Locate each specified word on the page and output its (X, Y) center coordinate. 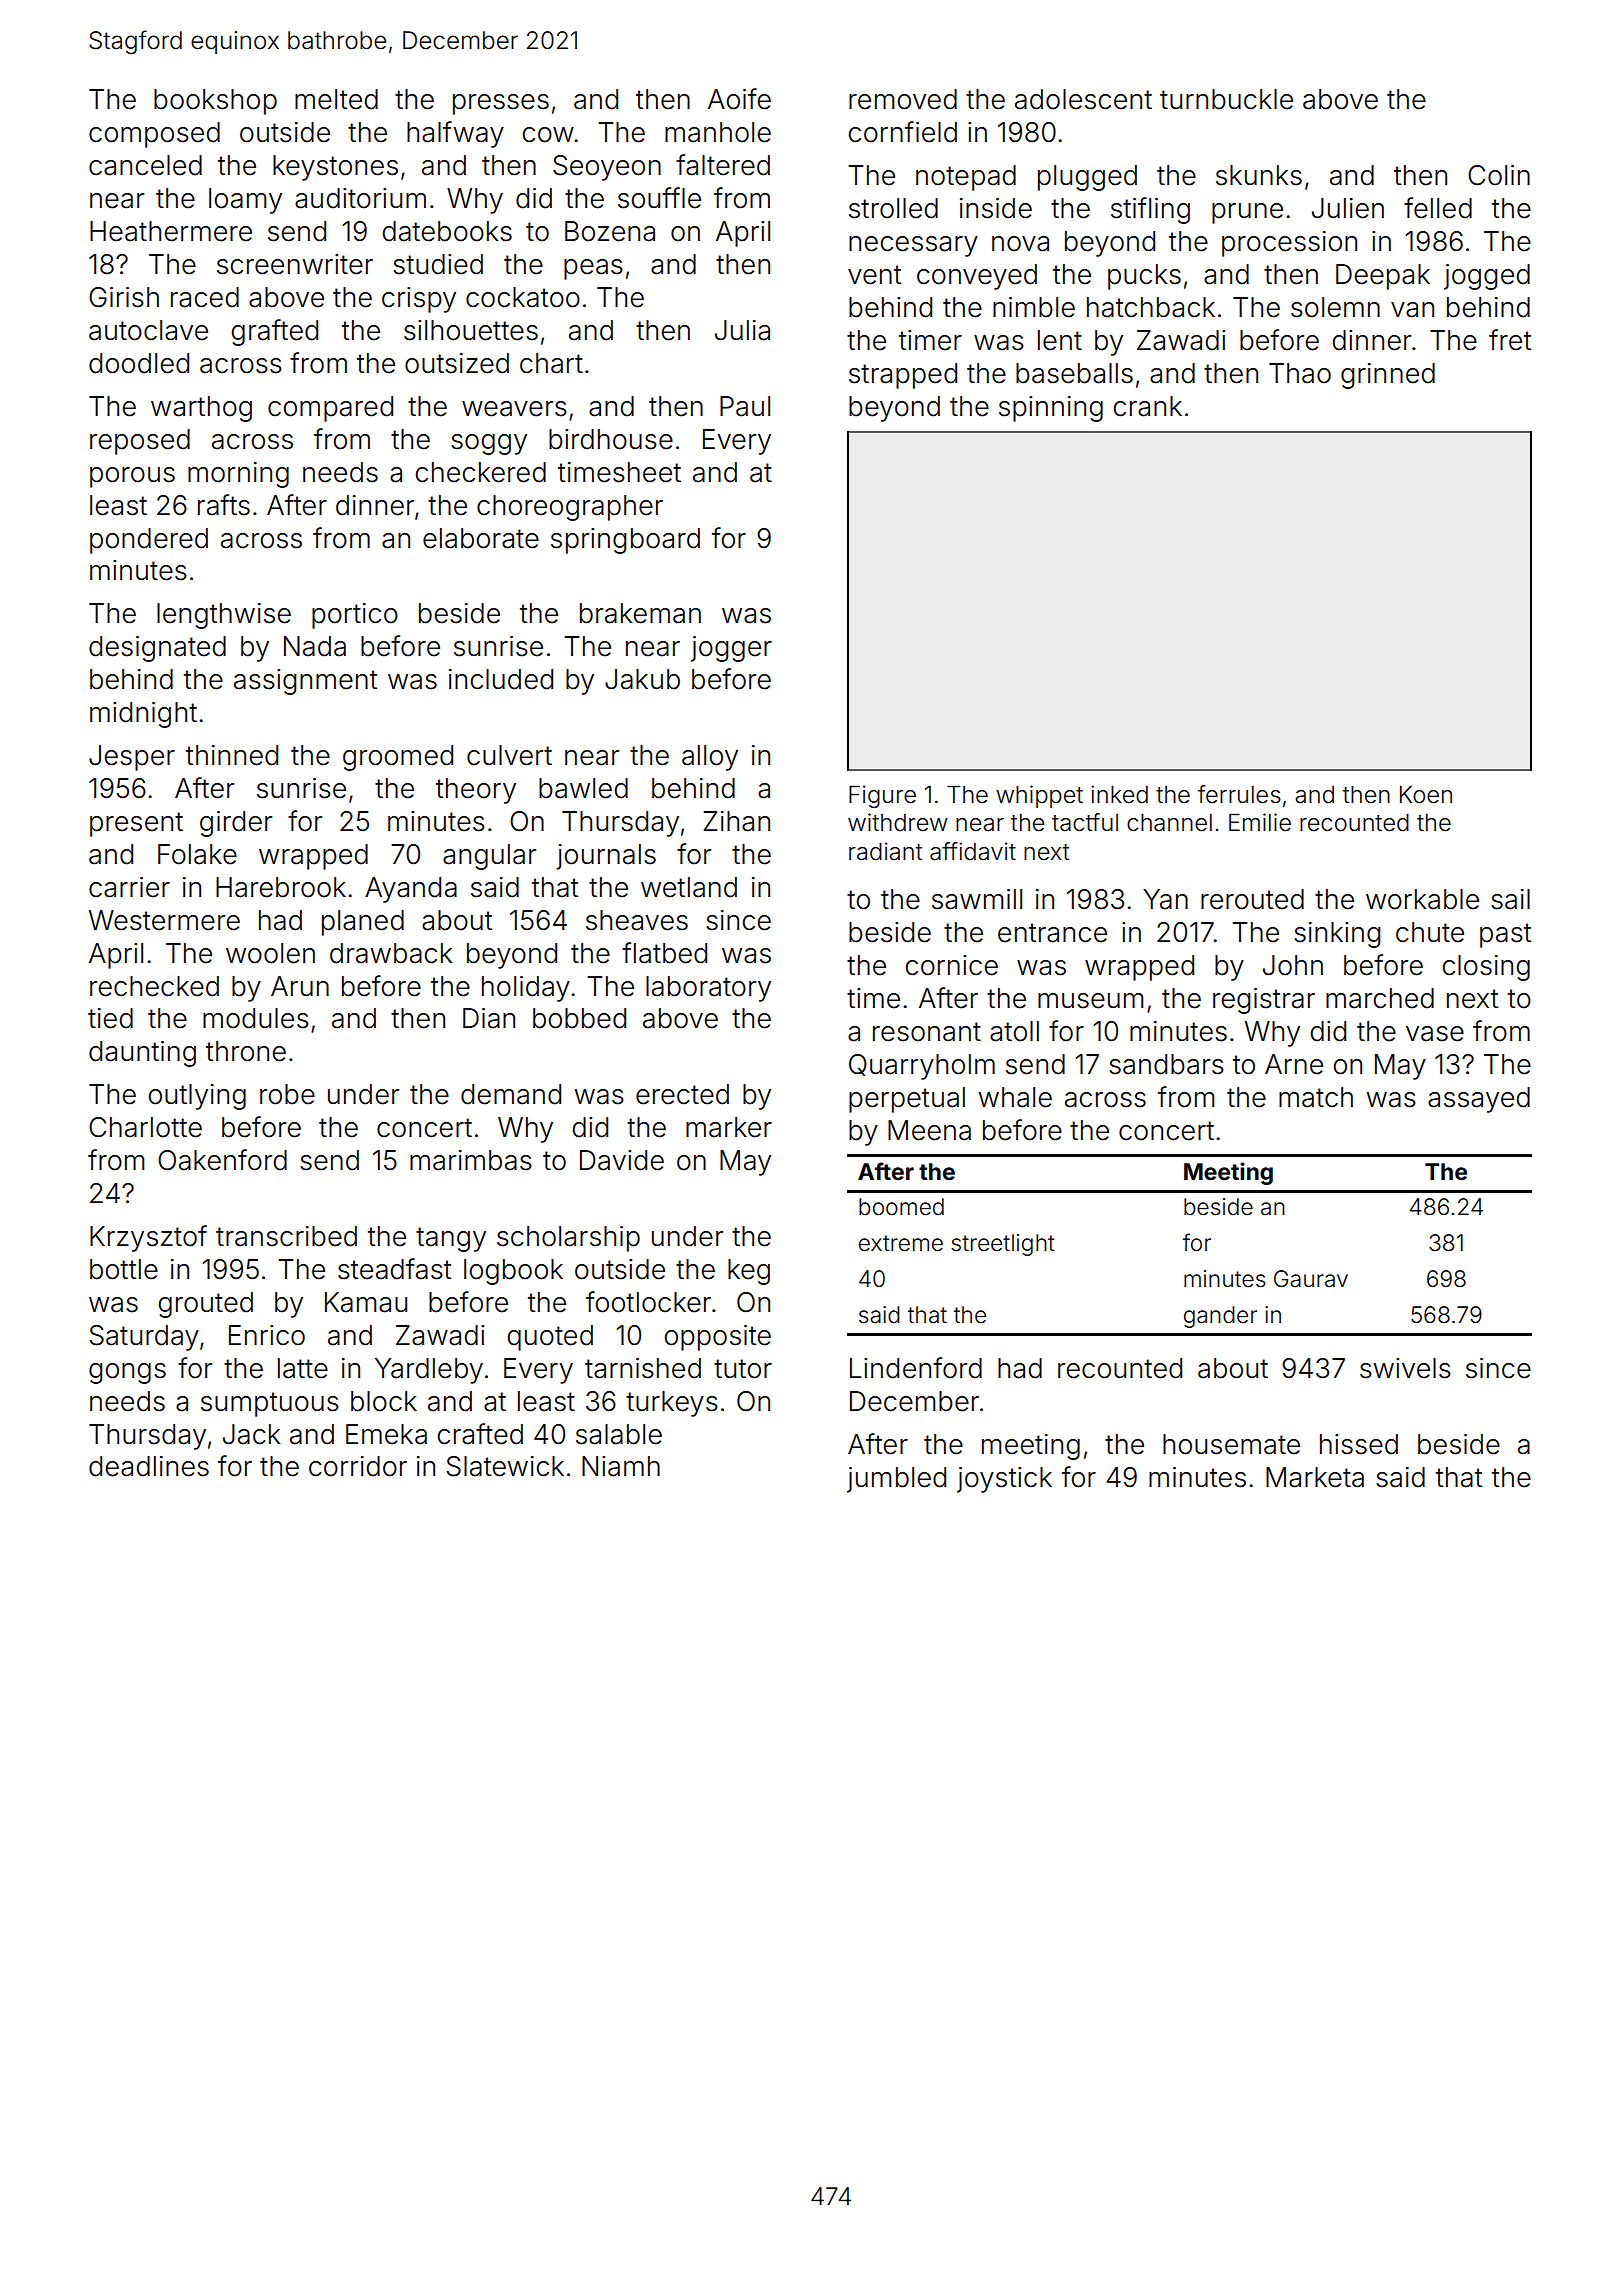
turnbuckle (1226, 99)
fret (1510, 340)
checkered (481, 472)
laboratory (708, 989)
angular (489, 857)
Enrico (267, 1335)
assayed (1479, 1100)
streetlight (1003, 1245)
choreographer (570, 508)
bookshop (215, 102)
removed (903, 99)
